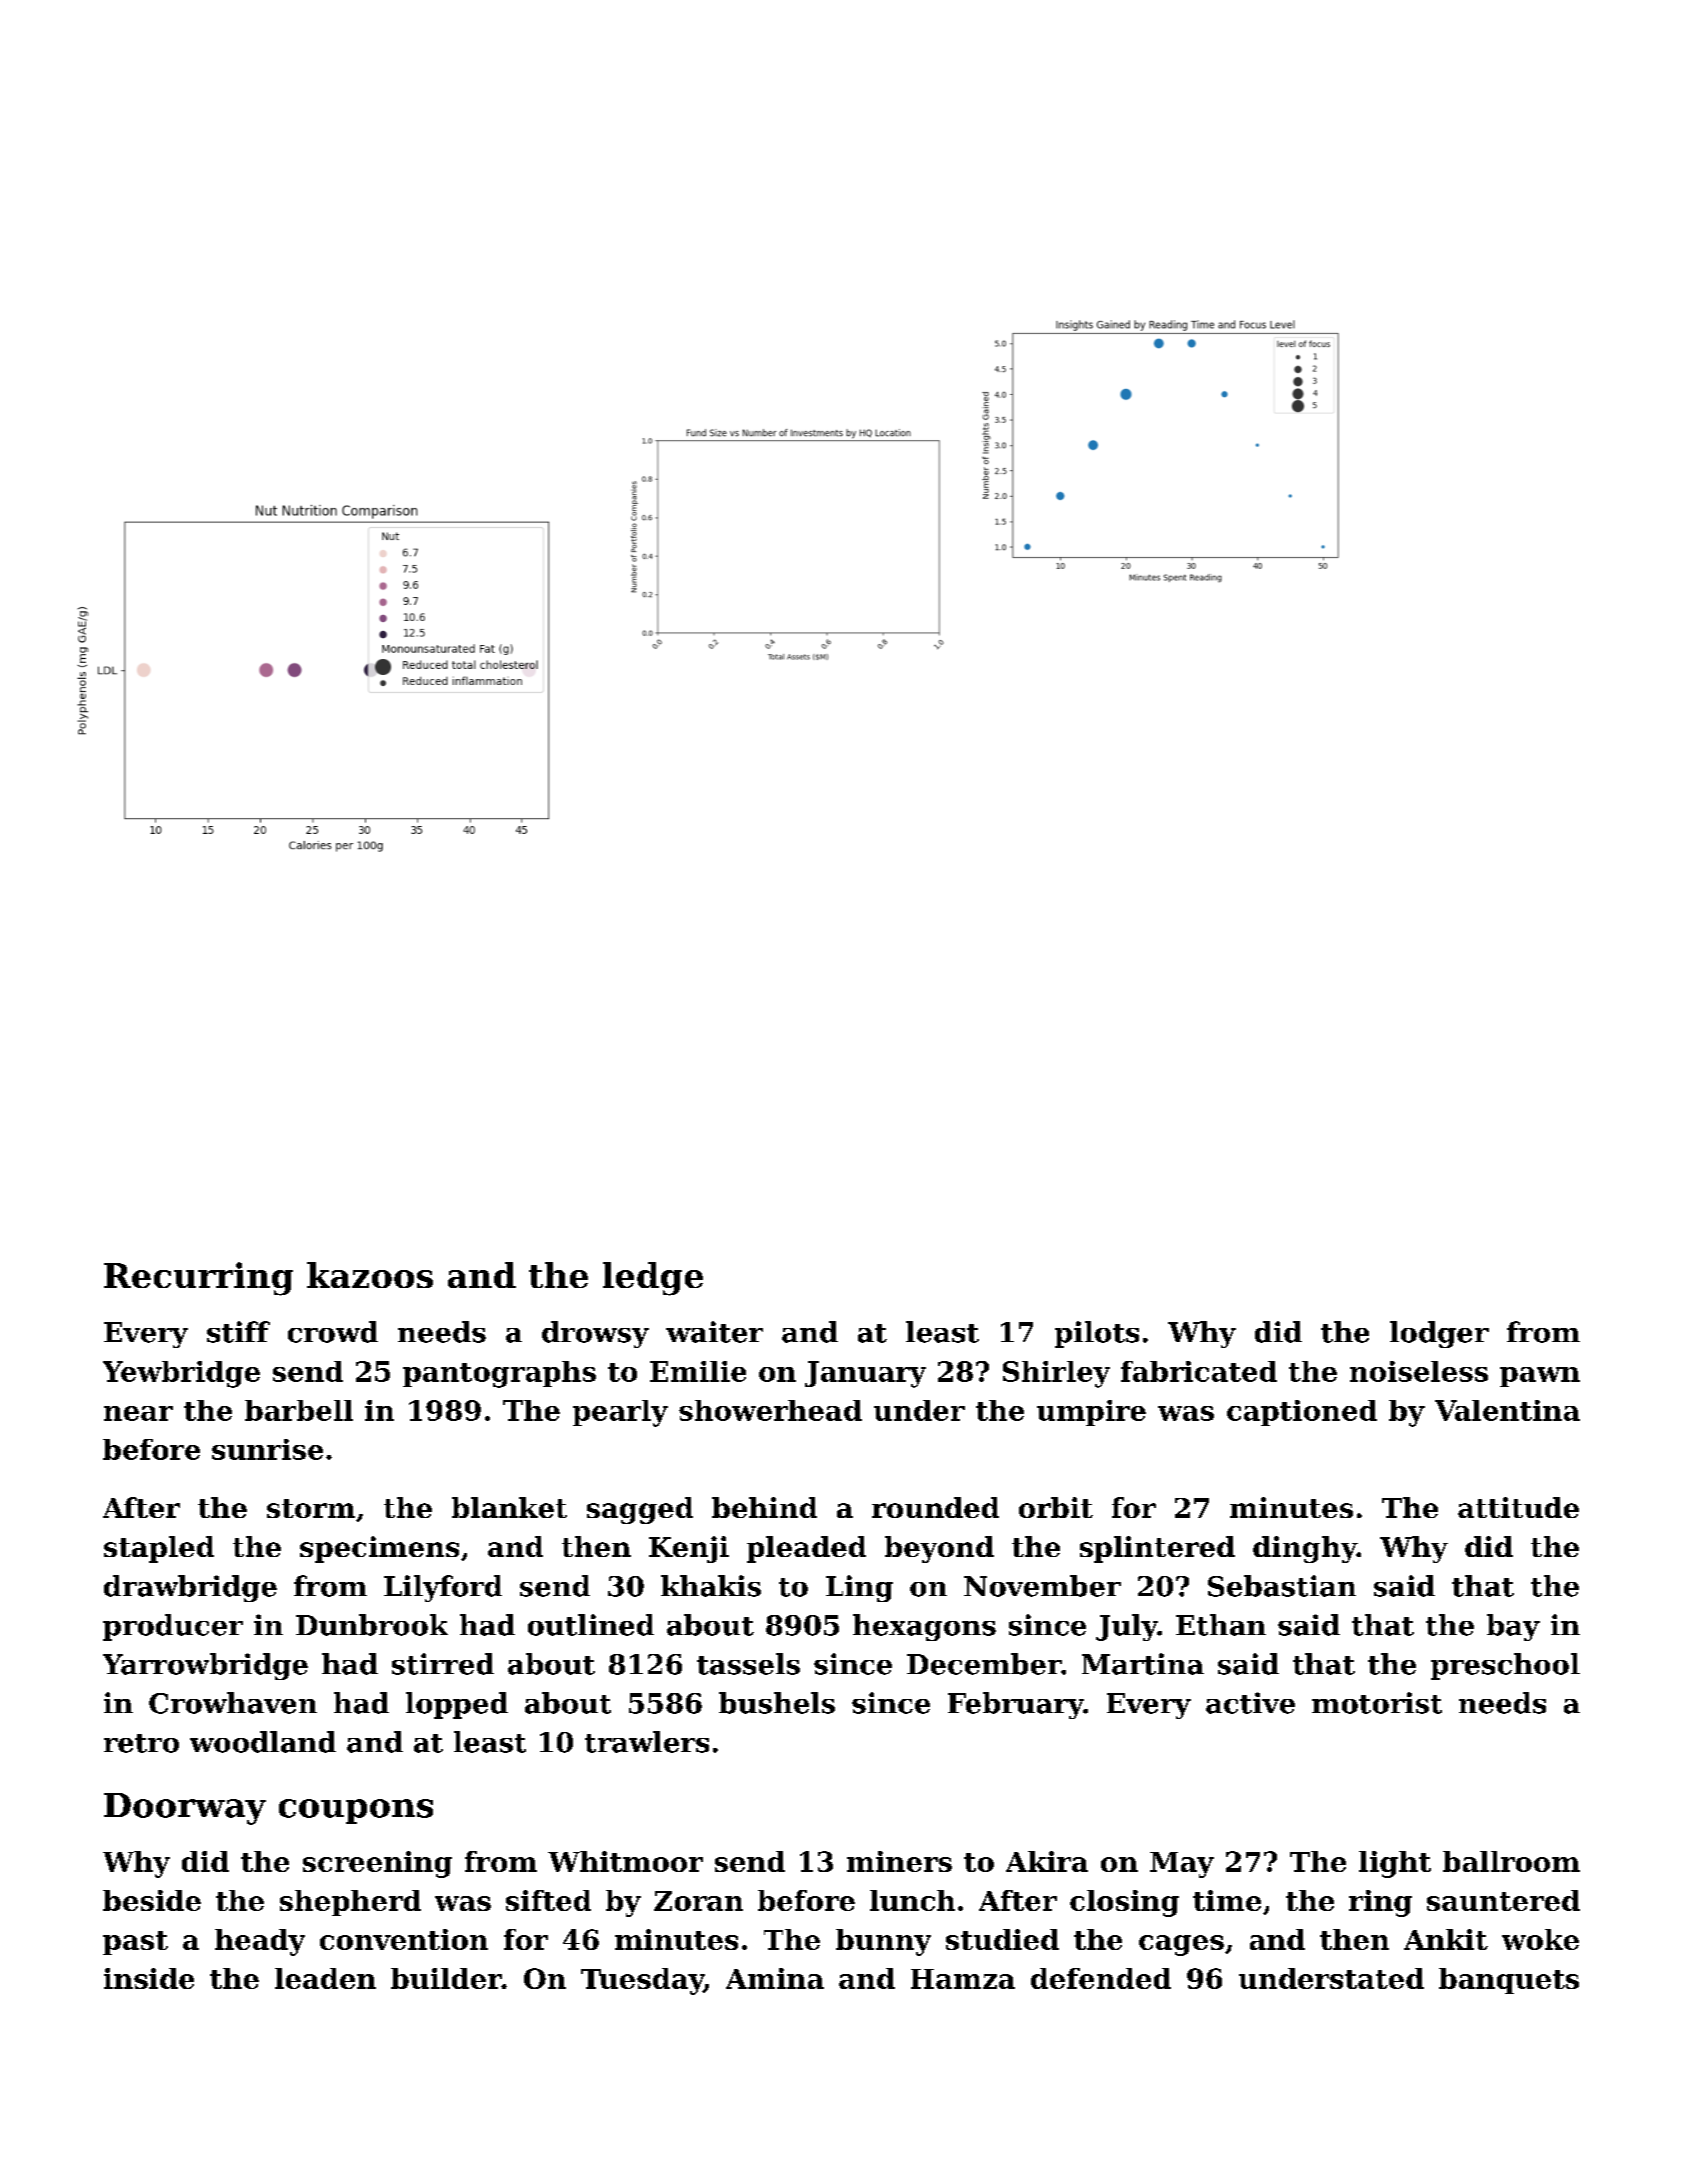 The height and width of the screenshot is (2178, 1683). I want to click on preschool, so click(1505, 1666).
